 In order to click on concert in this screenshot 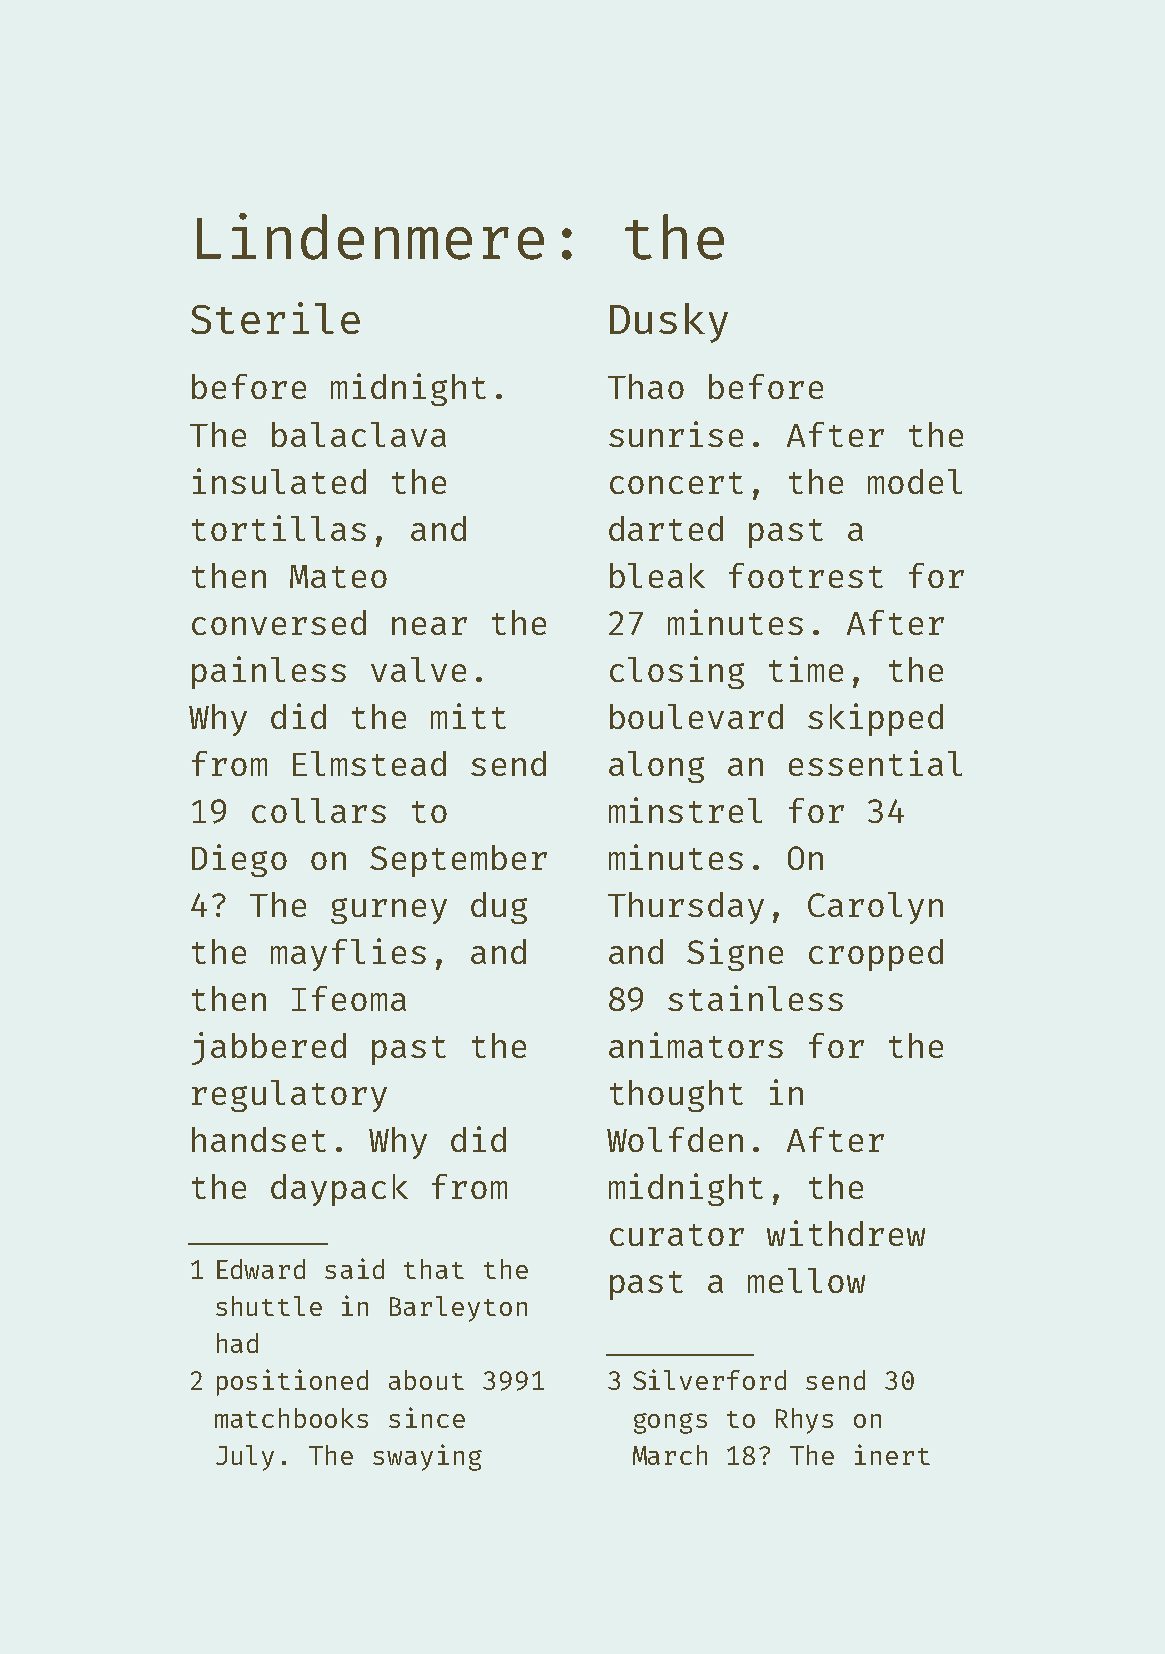, I will do `click(676, 483)`.
